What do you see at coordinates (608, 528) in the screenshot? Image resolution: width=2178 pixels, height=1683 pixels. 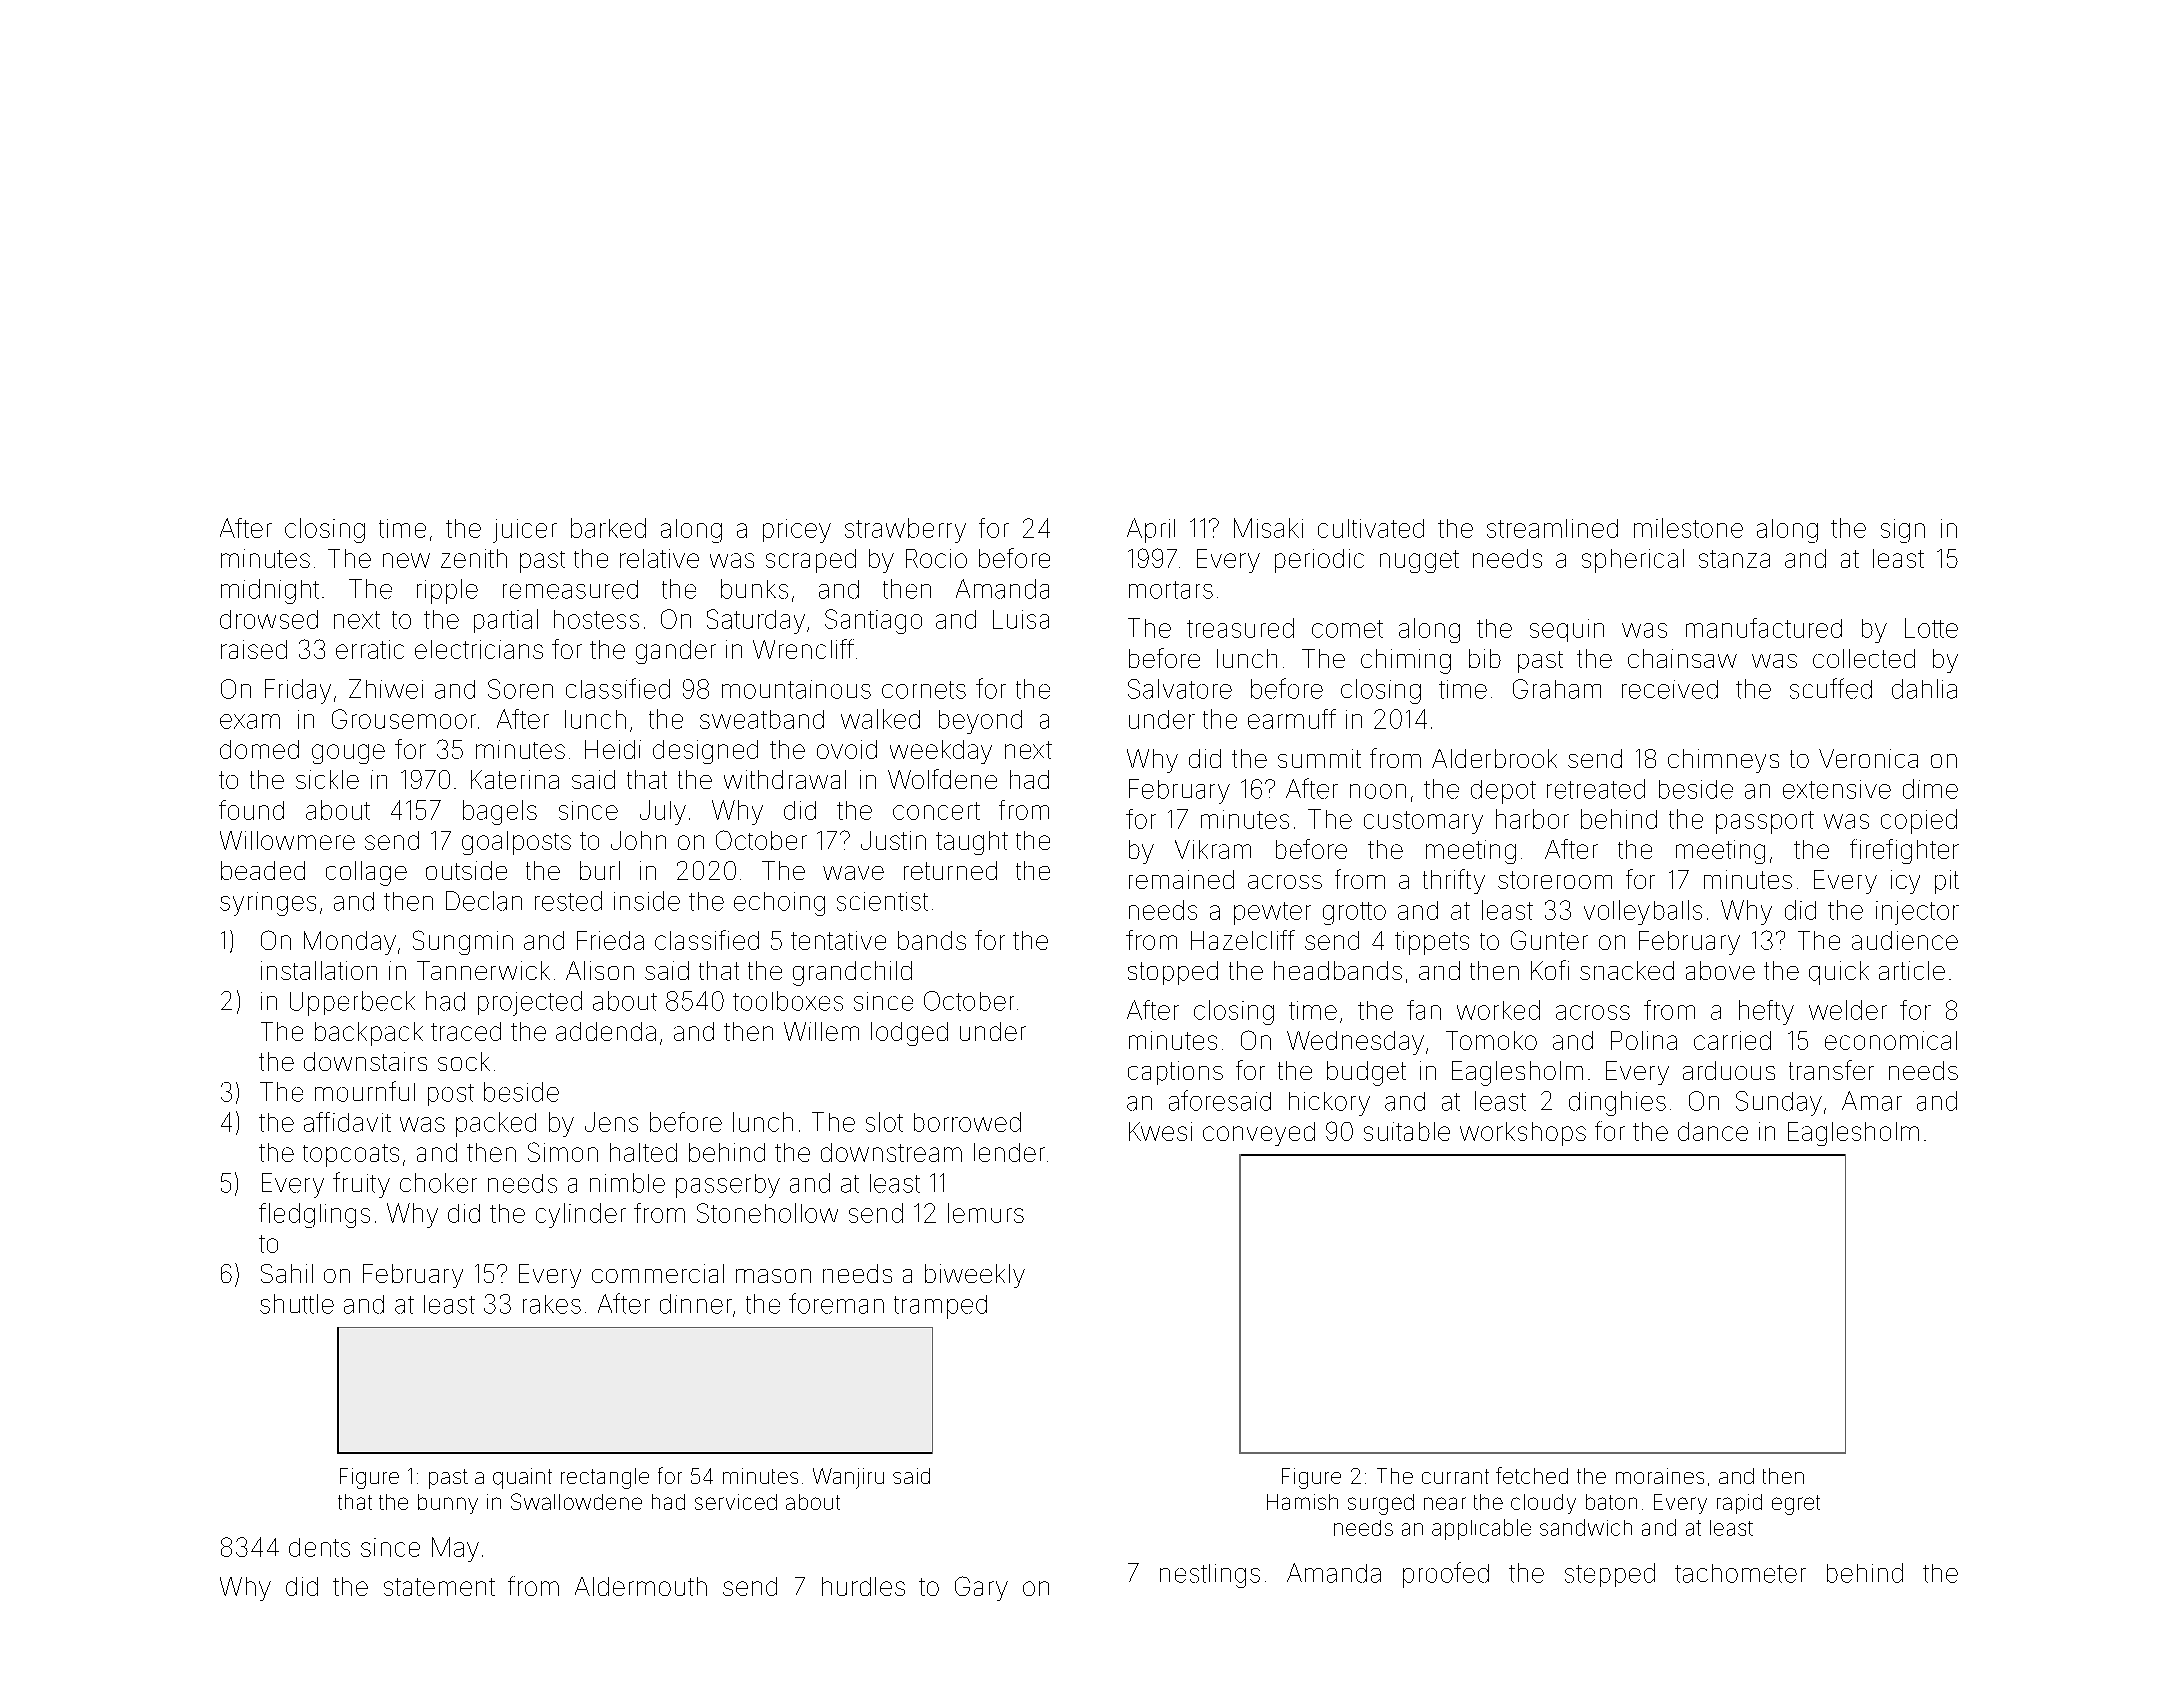 I see `barked` at bounding box center [608, 528].
